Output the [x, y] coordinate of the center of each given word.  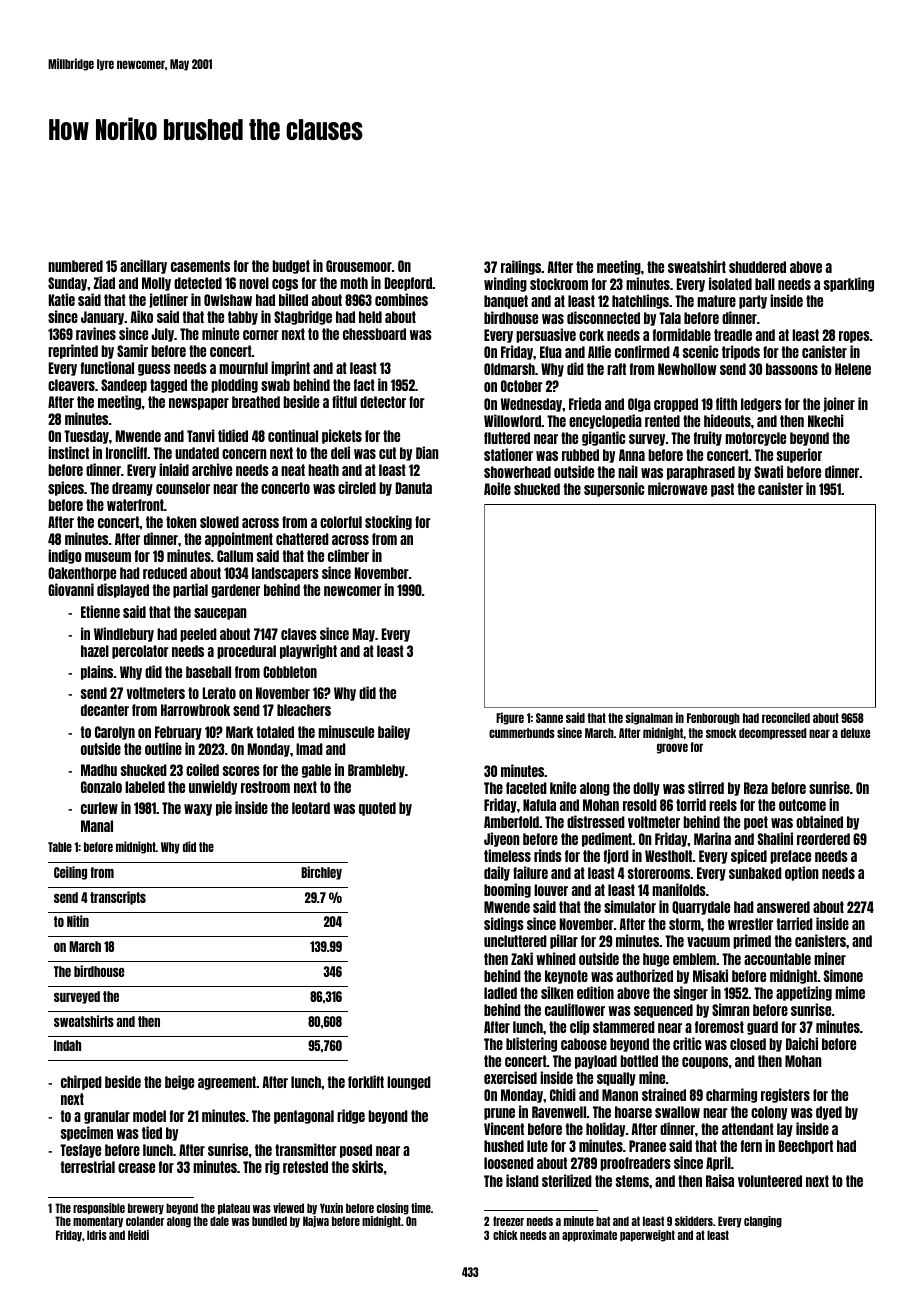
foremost [719, 1027]
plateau [234, 1209]
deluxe [855, 733]
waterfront [135, 505]
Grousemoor [359, 266]
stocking [388, 522]
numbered [75, 266]
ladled [500, 993]
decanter [105, 710]
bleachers [304, 710]
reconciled [786, 717]
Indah [67, 1045]
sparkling [849, 284]
